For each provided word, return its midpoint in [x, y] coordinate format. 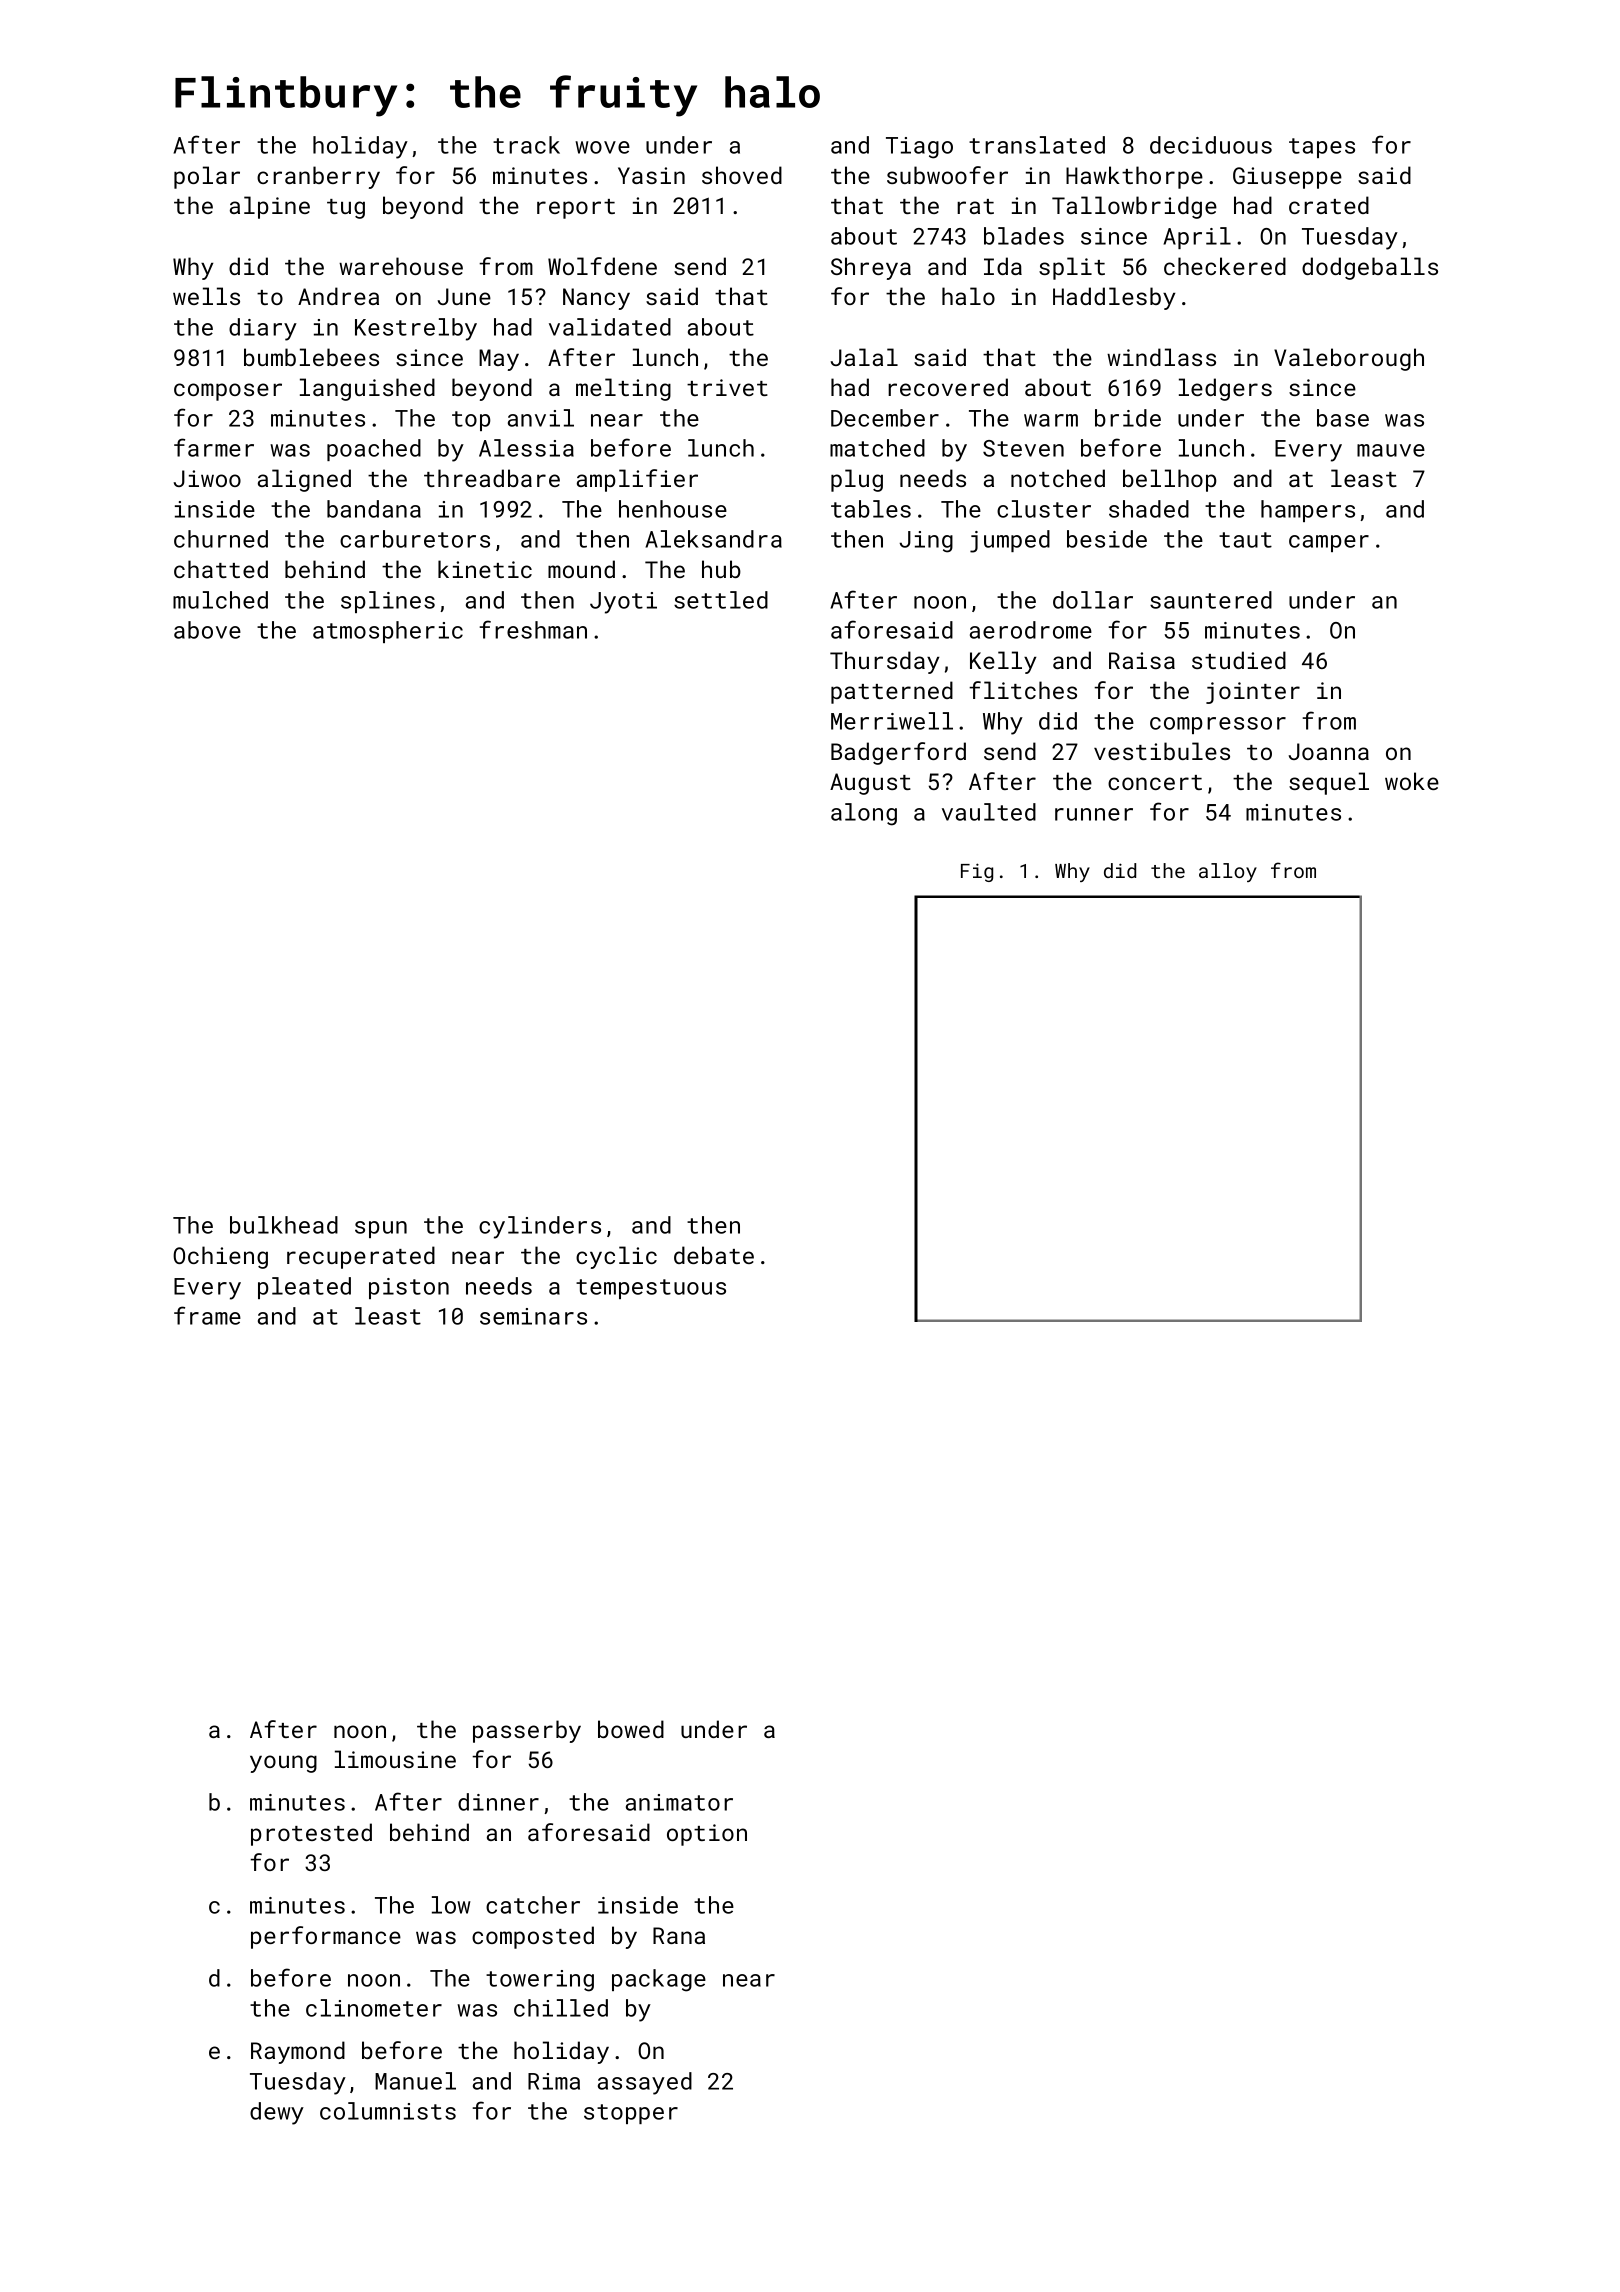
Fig [977, 872]
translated [1037, 145]
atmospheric [388, 632]
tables [871, 509]
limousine [395, 1759]
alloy [1228, 872]
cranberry [318, 177]
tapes [1322, 148]
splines [388, 602]
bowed [631, 1729]
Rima [554, 2081]
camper [1329, 543]
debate [714, 1255]
